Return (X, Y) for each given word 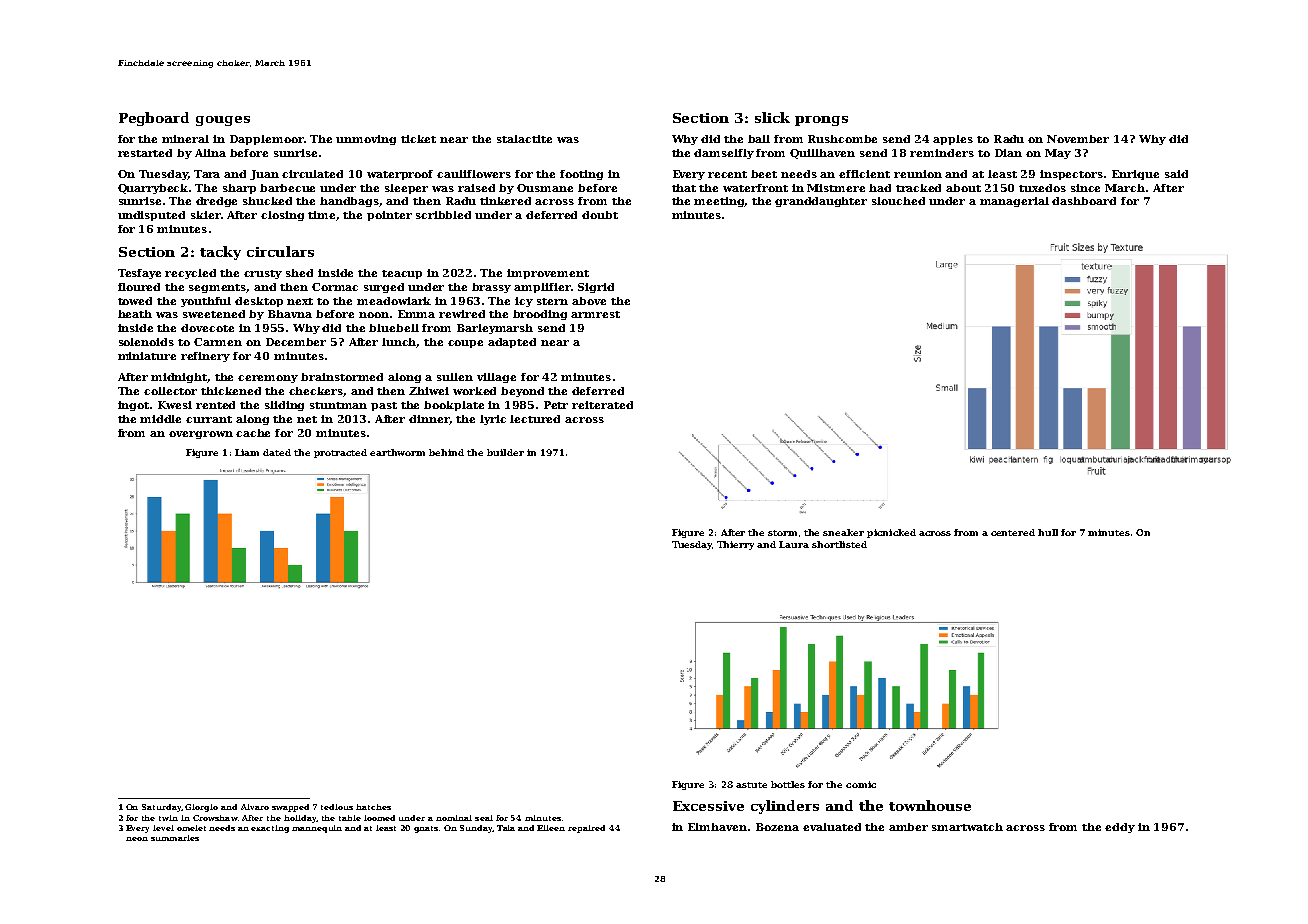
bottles (788, 784)
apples (953, 140)
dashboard (1084, 201)
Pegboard (154, 119)
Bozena (777, 827)
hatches (373, 807)
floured (139, 287)
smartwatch (967, 827)
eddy (1120, 828)
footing (581, 175)
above (589, 301)
